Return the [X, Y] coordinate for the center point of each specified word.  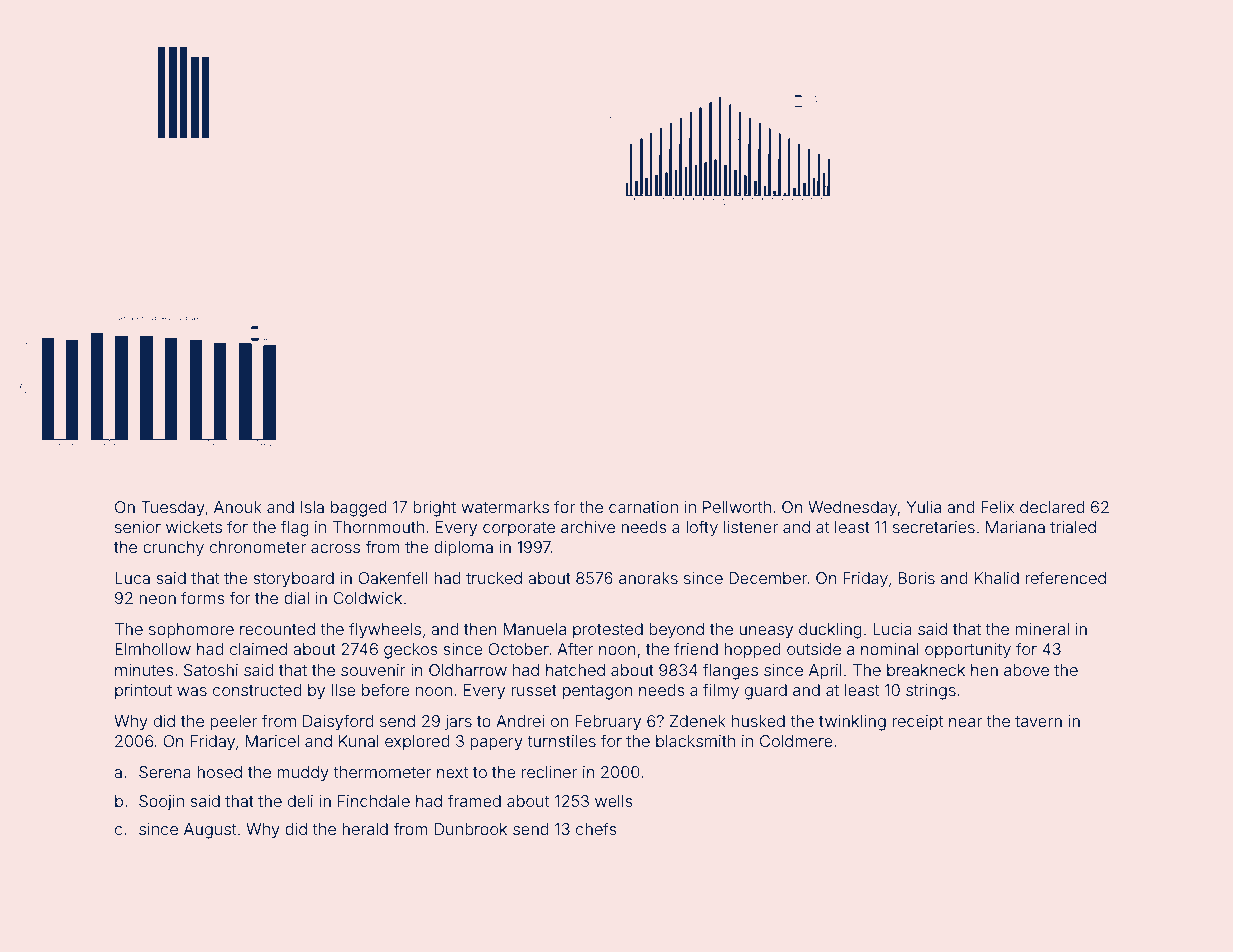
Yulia [923, 507]
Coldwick [367, 598]
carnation [643, 507]
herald [365, 829]
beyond [676, 631]
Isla [312, 507]
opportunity [968, 651]
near [965, 722]
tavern [1038, 721]
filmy [721, 691]
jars [458, 723]
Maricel [272, 741]
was [192, 691]
